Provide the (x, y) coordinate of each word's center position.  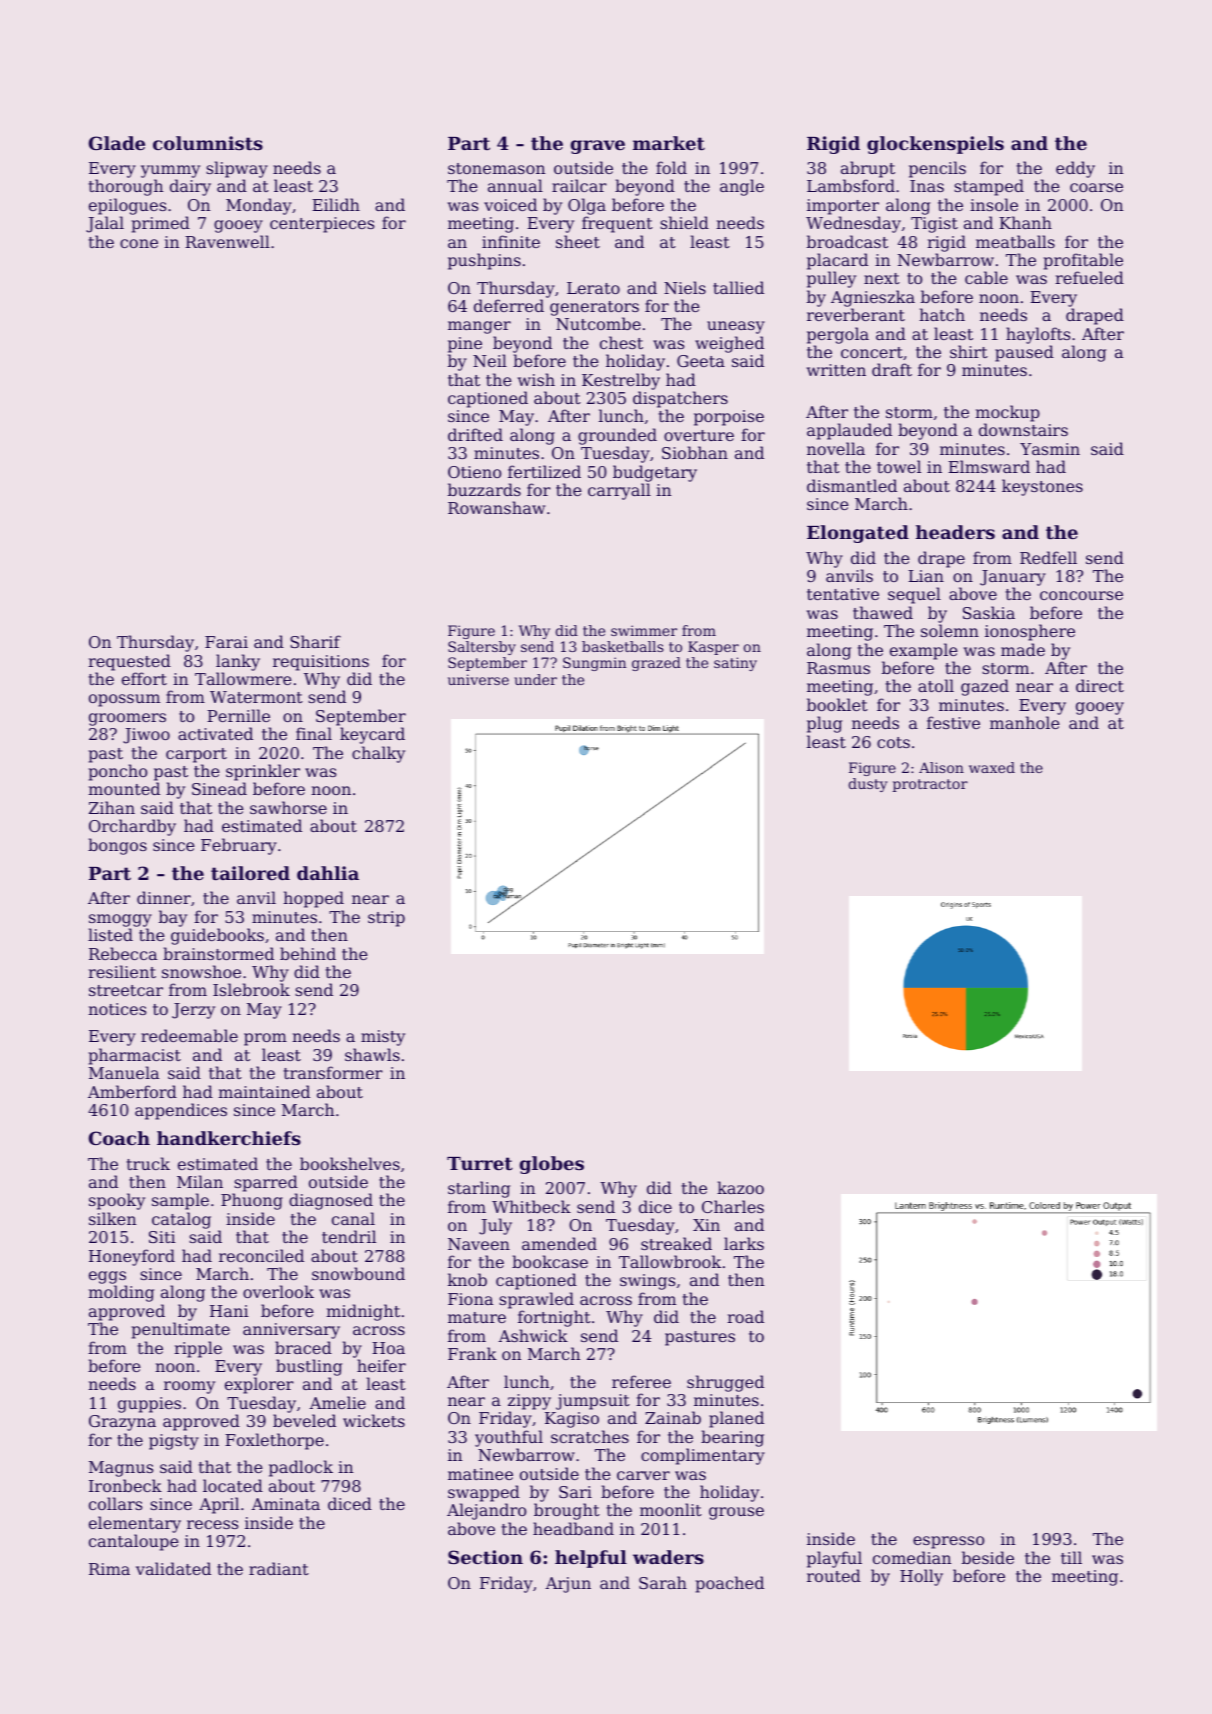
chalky (378, 754)
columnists (208, 143)
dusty (868, 785)
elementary (135, 1524)
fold (671, 167)
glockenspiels (935, 145)
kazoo (740, 1187)
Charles (733, 1206)
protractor (930, 785)
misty (383, 1038)
